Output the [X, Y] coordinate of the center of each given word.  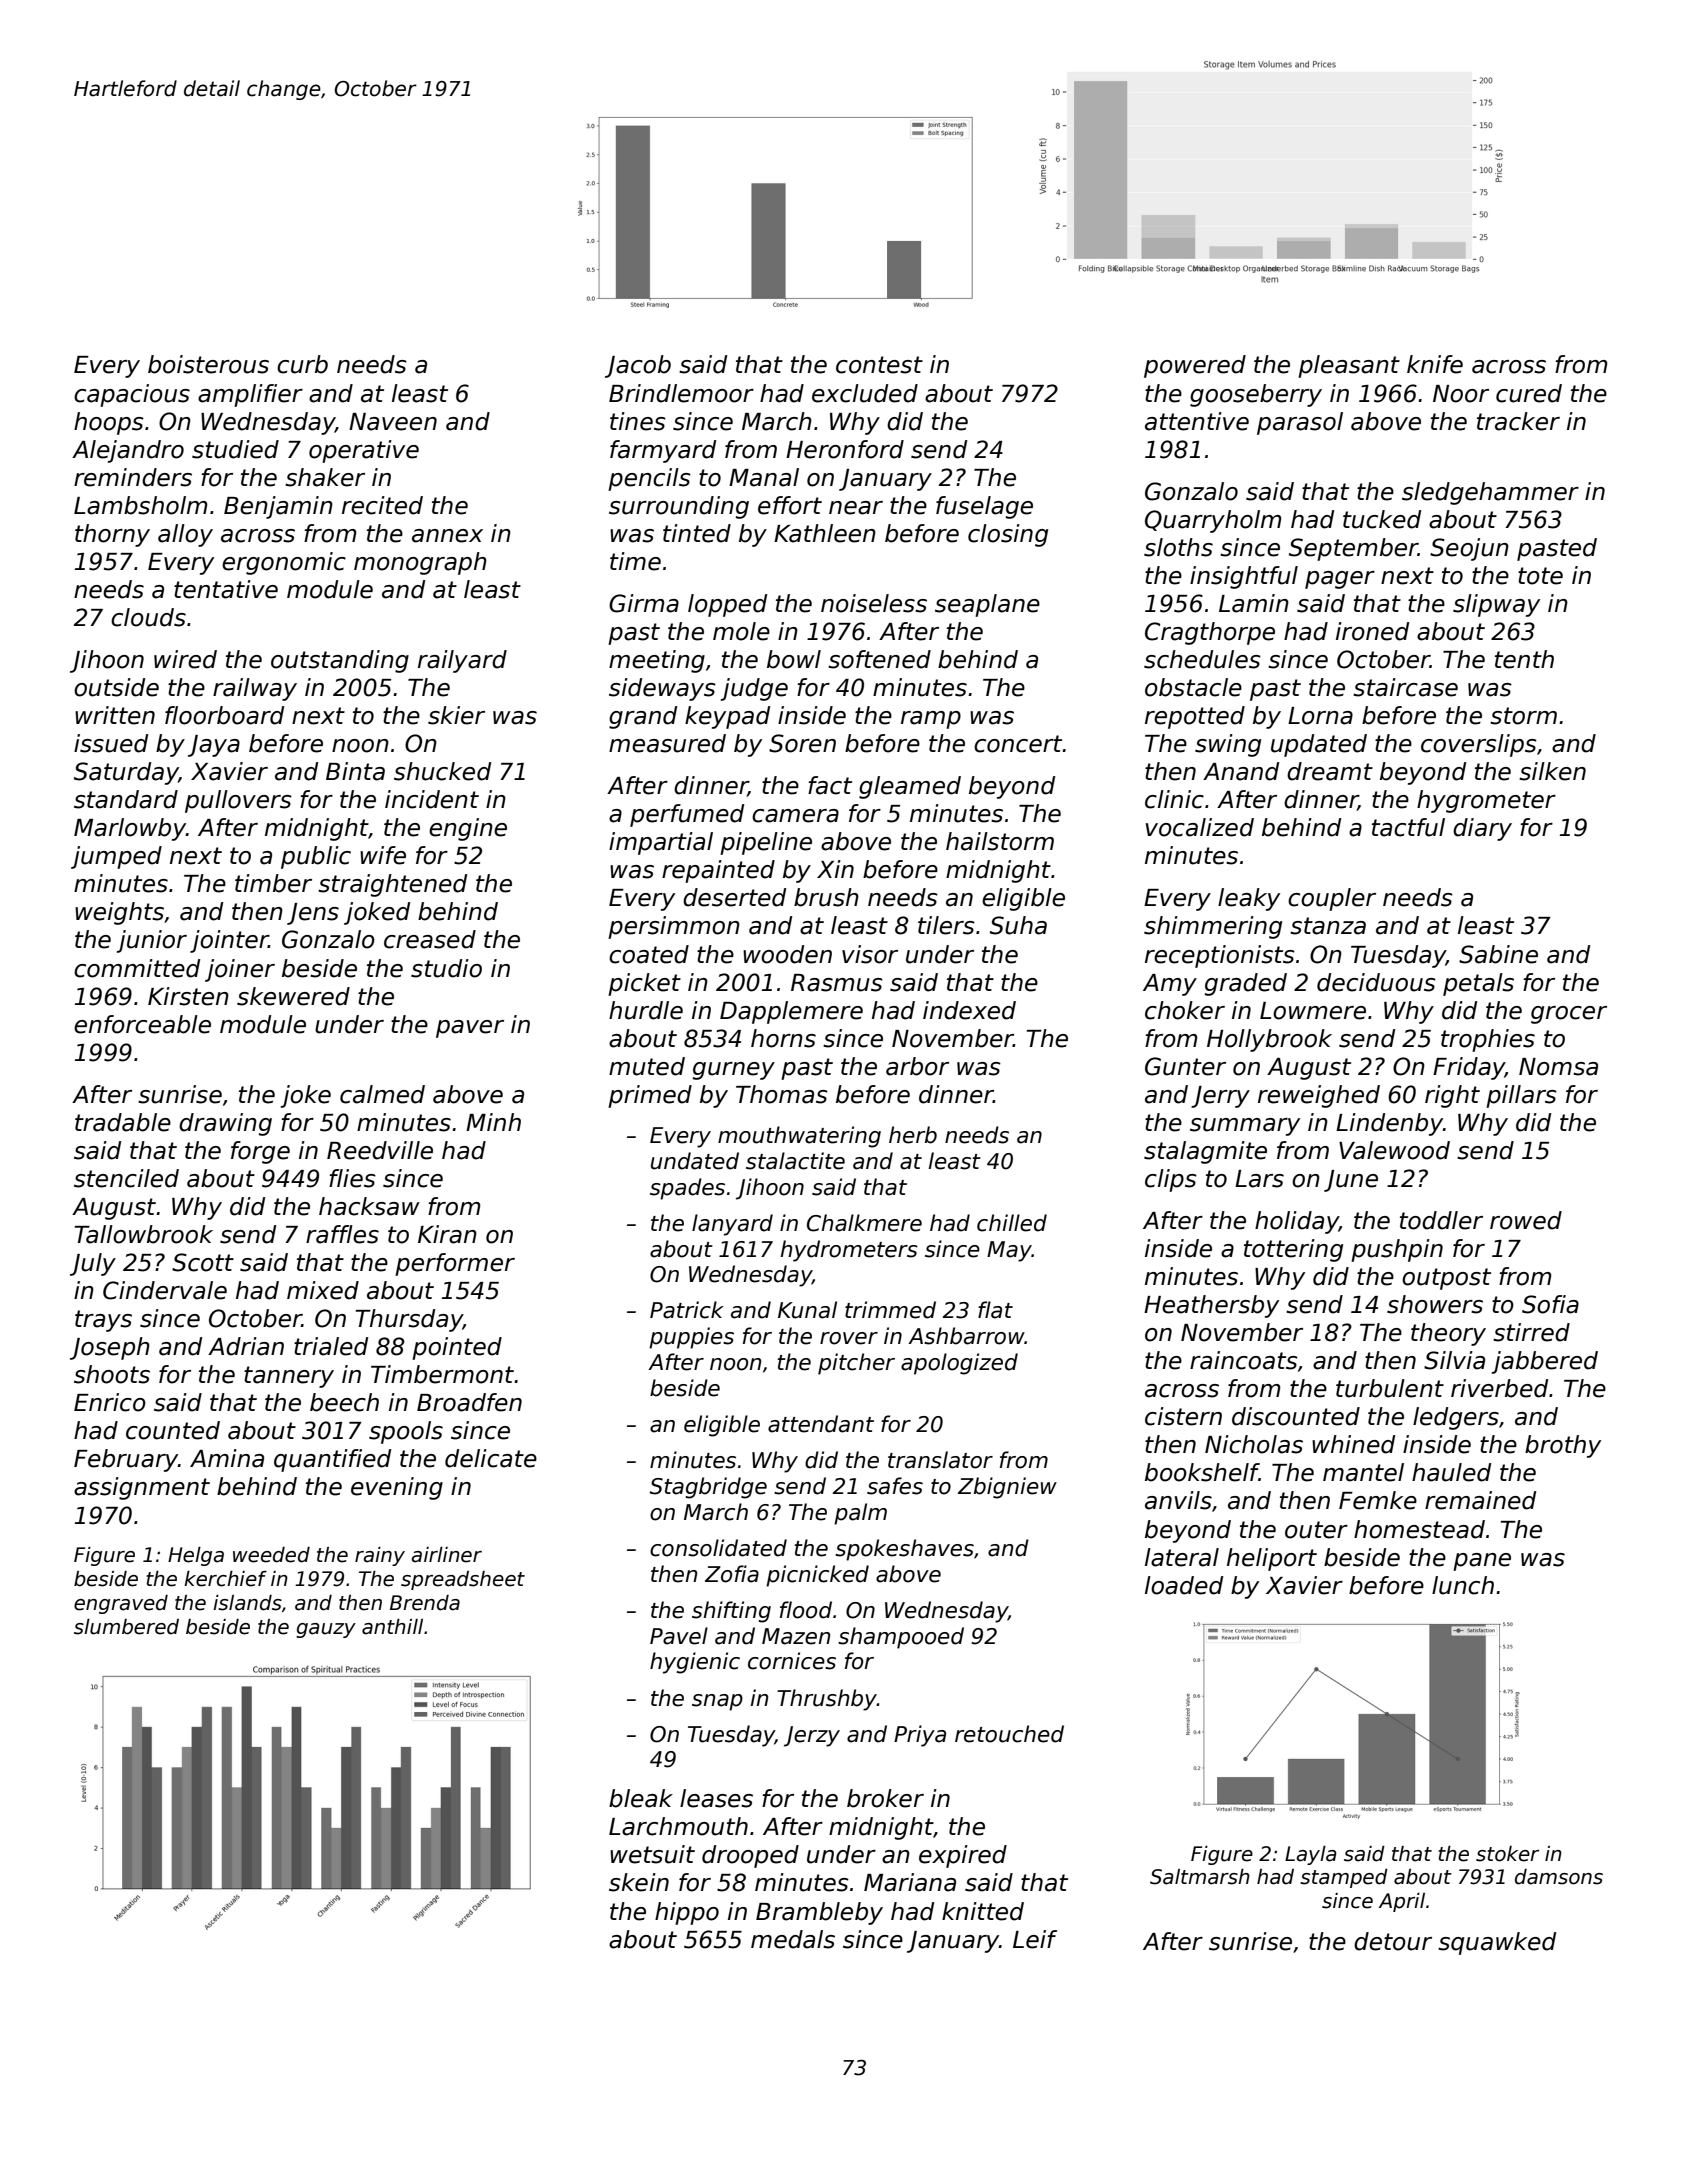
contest [879, 365]
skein [639, 1882]
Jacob [638, 366]
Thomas [782, 1094]
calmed [382, 1094]
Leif [1035, 1939]
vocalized [1199, 827]
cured [1529, 393]
